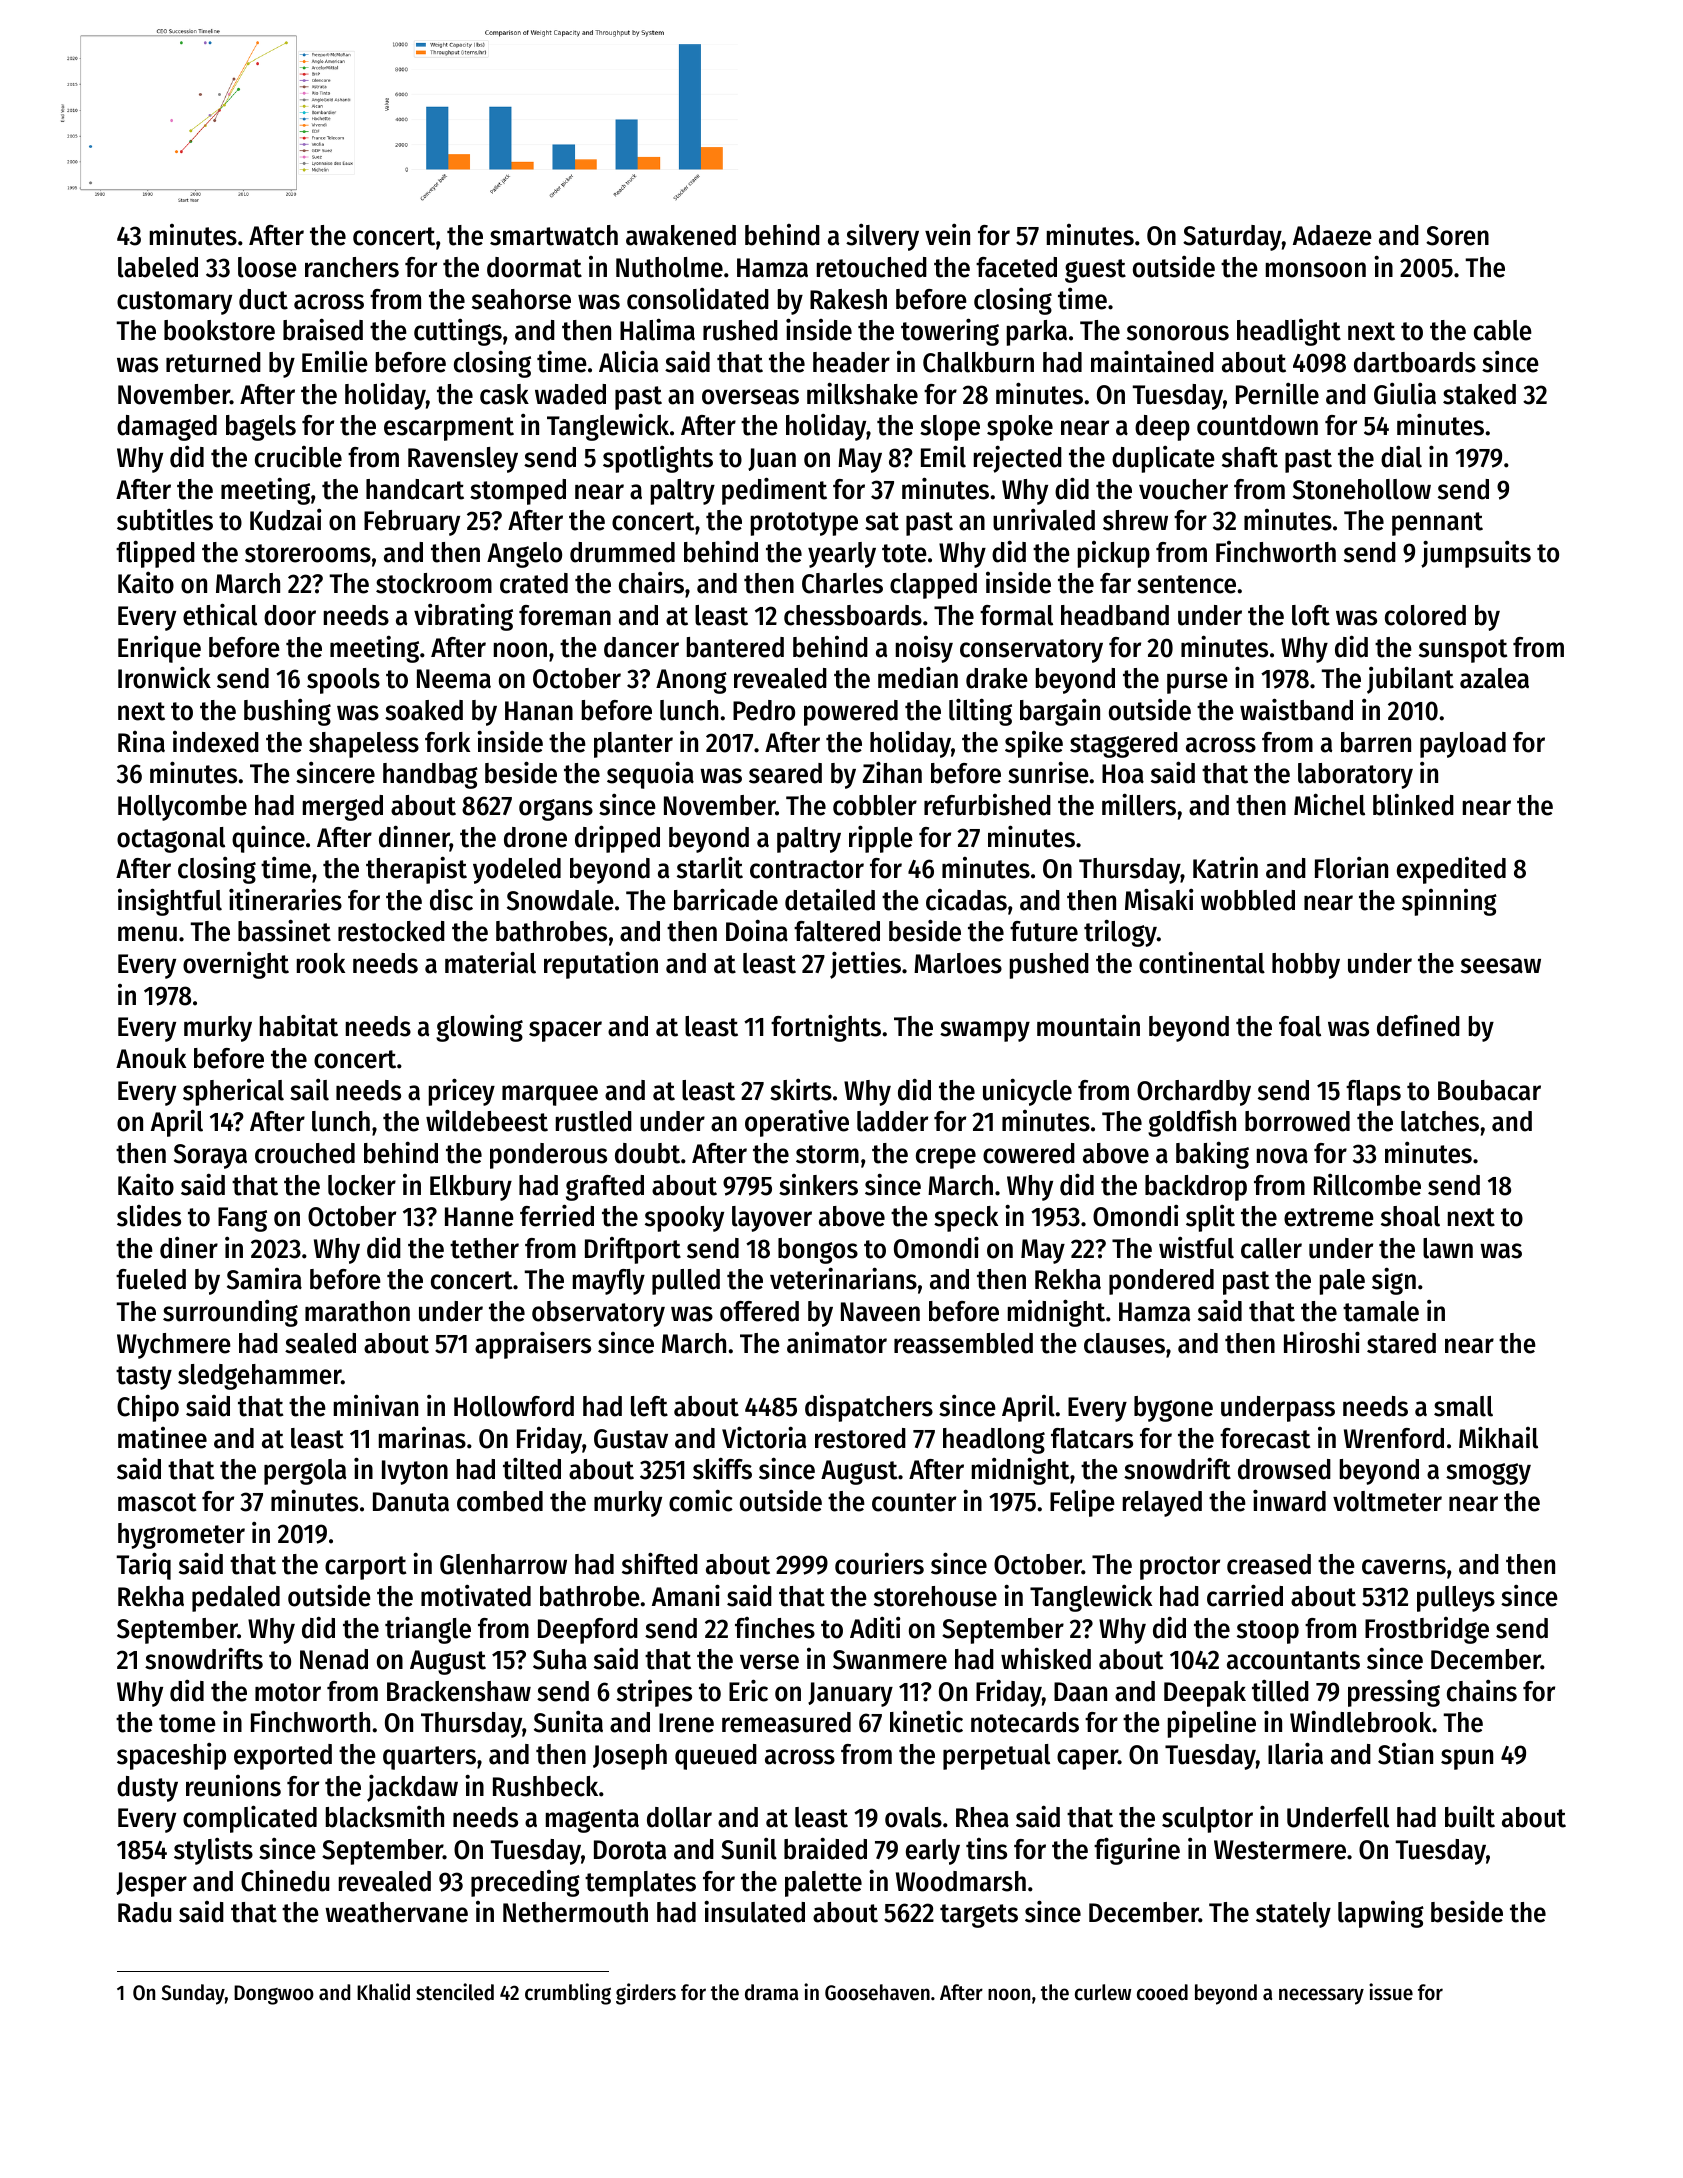 The image size is (1683, 2178). What do you see at coordinates (877, 1992) in the image?
I see `Goosehaven` at bounding box center [877, 1992].
